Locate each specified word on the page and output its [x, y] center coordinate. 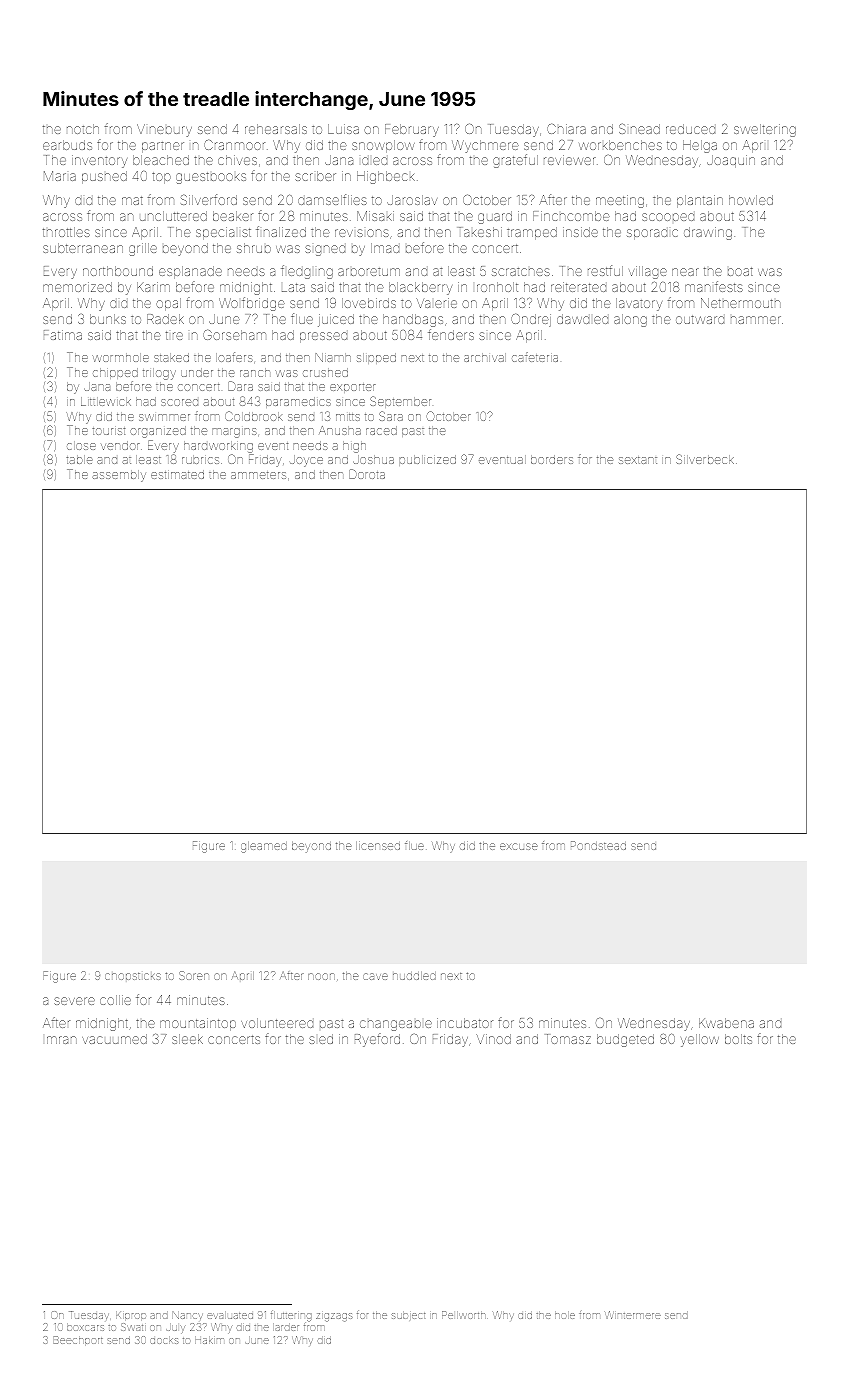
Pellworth [464, 1315]
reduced [690, 129]
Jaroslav [412, 200]
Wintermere [633, 1315]
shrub [254, 248]
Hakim [209, 1340]
